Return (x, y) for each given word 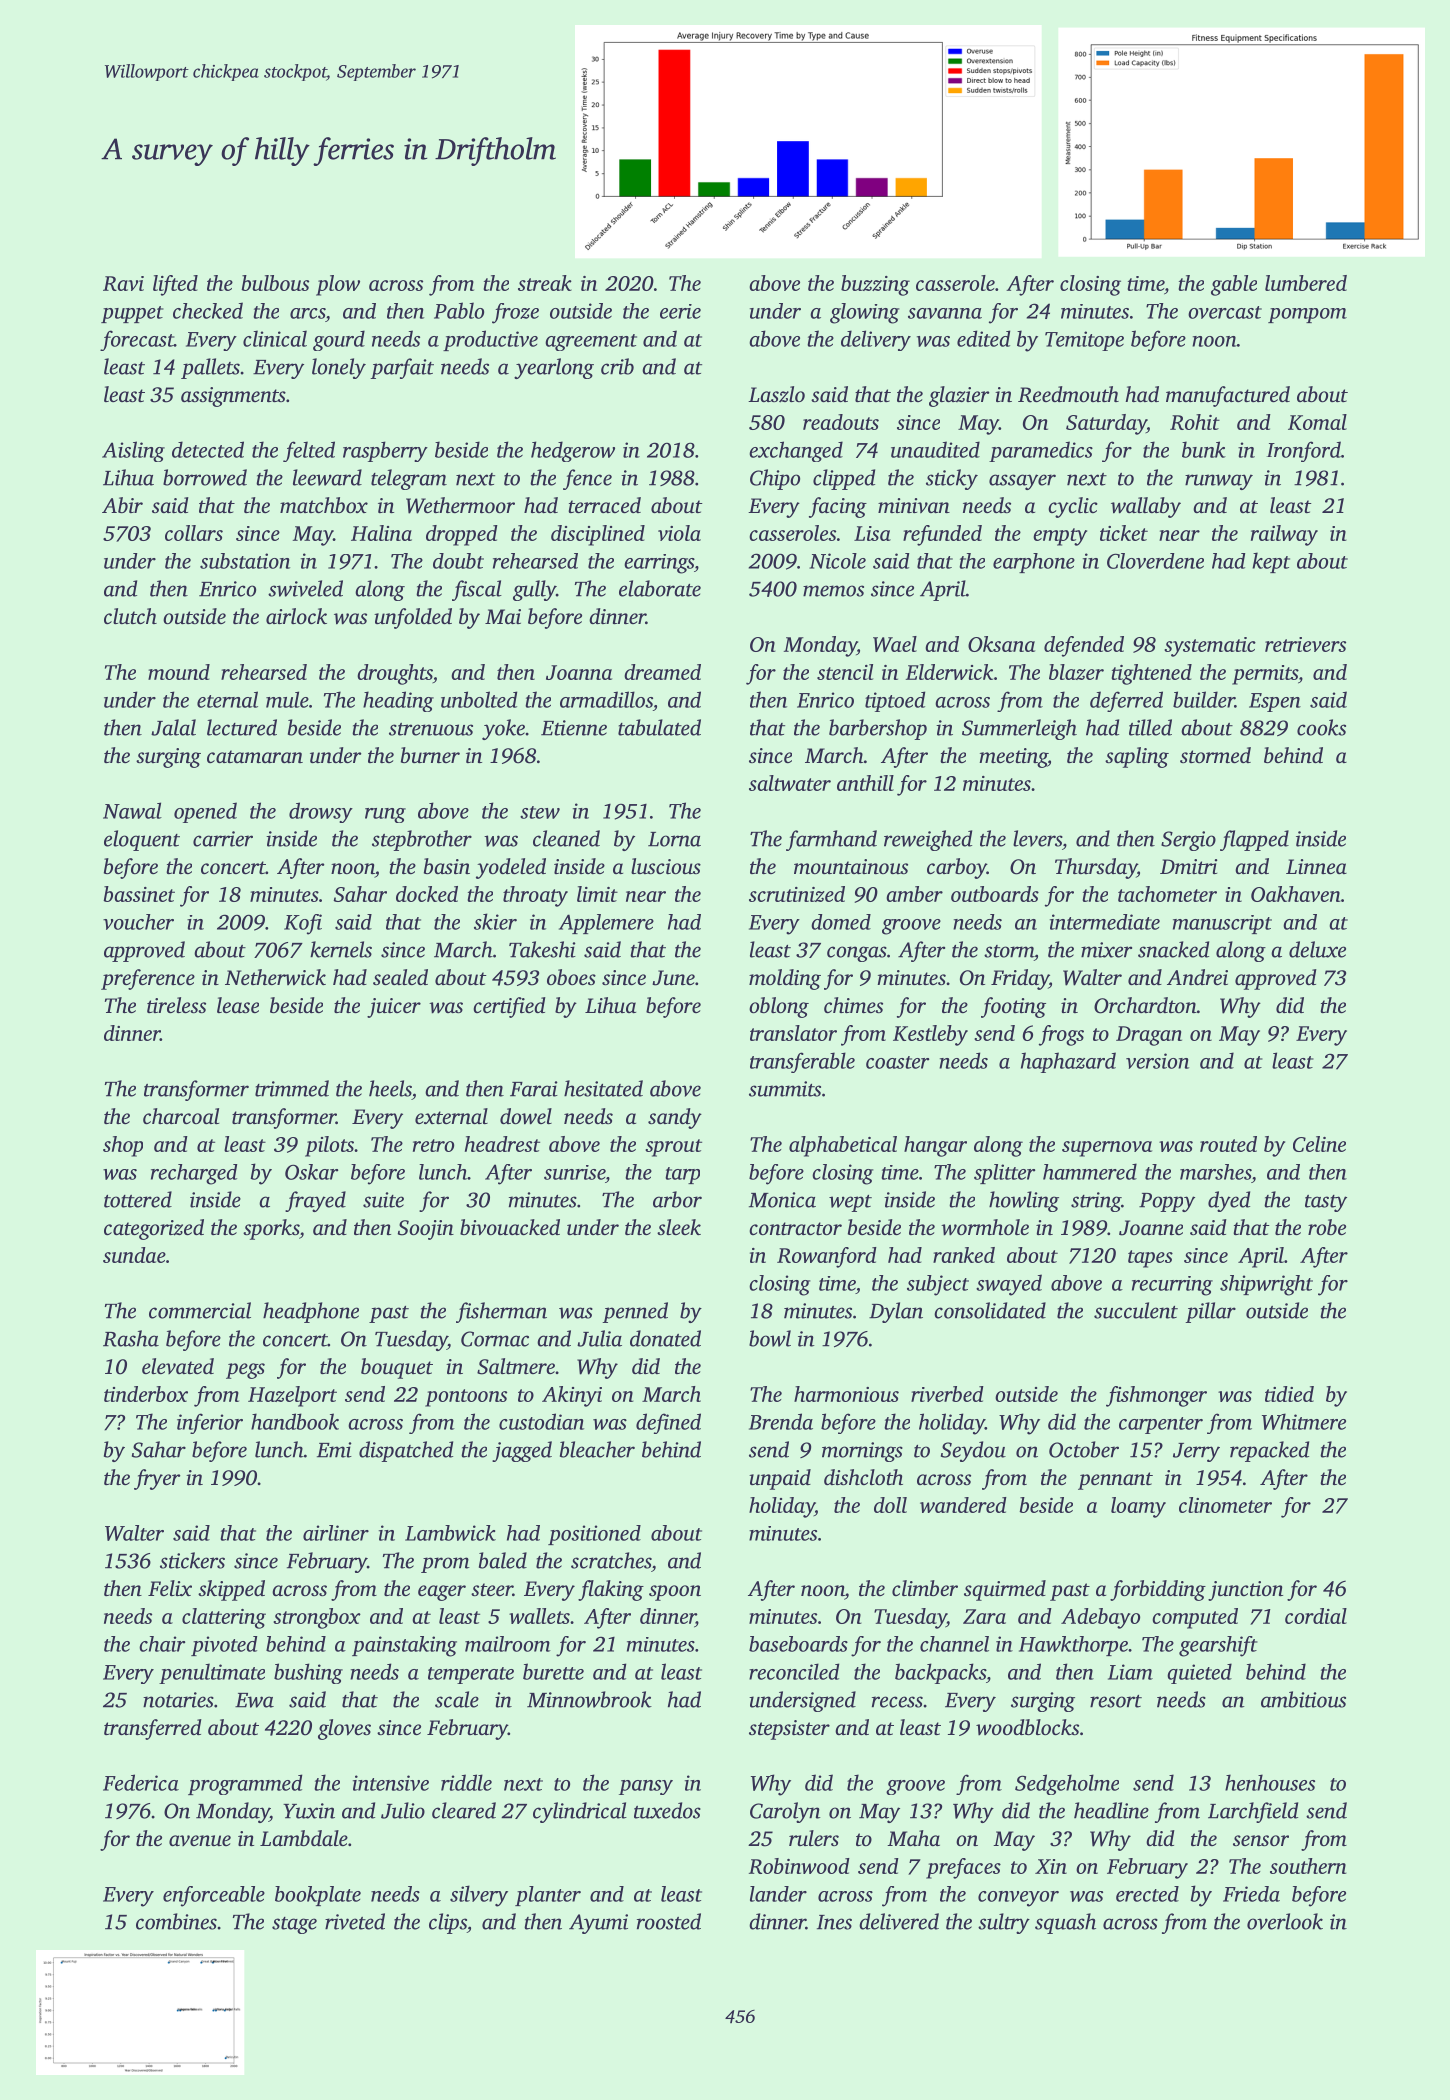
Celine (1319, 1144)
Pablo (459, 310)
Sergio (1188, 841)
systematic (1210, 647)
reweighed (928, 840)
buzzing (875, 285)
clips (448, 1923)
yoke (503, 729)
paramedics (1041, 451)
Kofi (303, 924)
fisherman (501, 1312)
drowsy (321, 812)
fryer (157, 1479)
